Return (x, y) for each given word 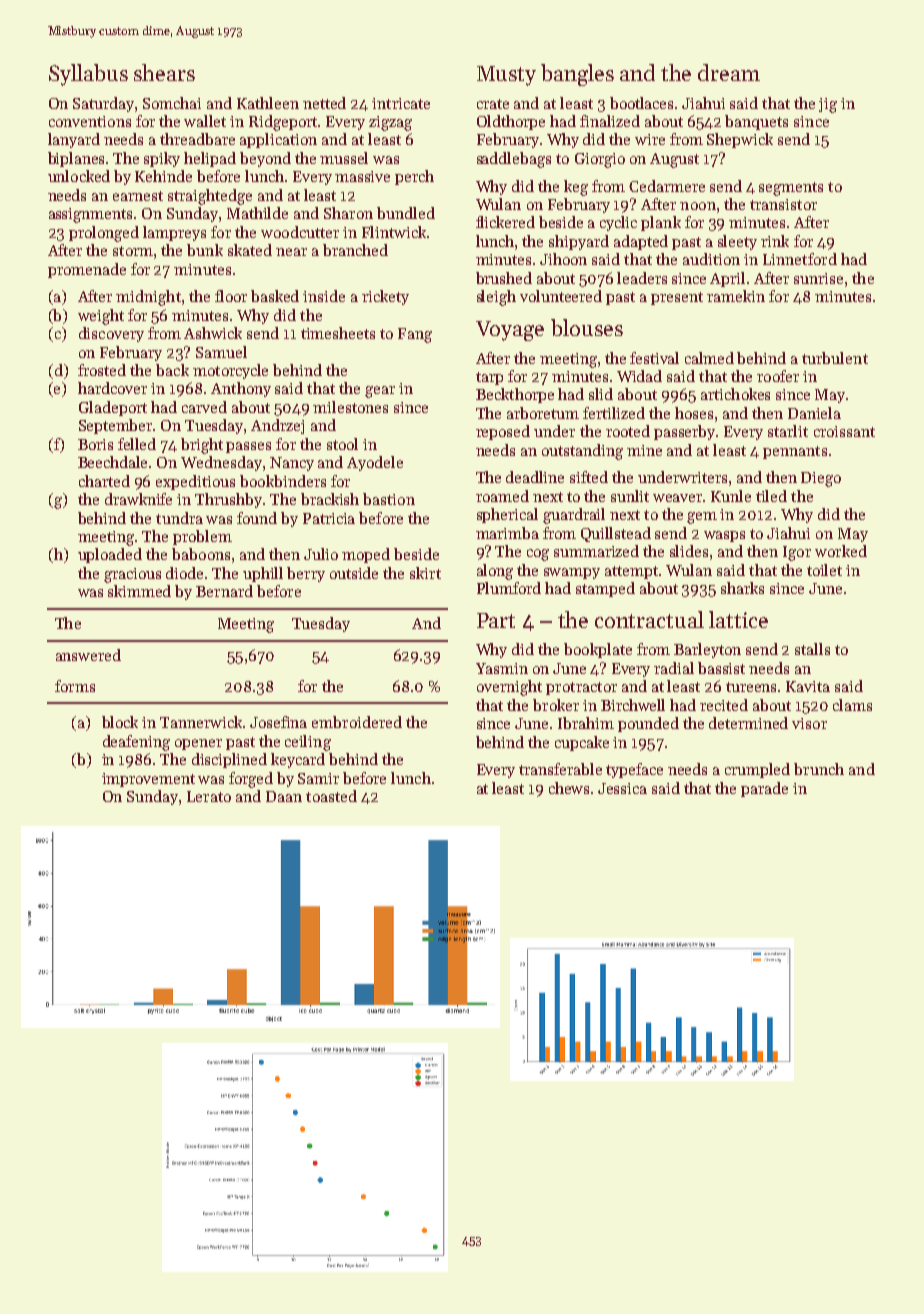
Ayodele (375, 463)
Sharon (348, 213)
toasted (331, 796)
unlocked (79, 176)
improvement (148, 780)
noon (698, 206)
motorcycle (230, 371)
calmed (709, 358)
